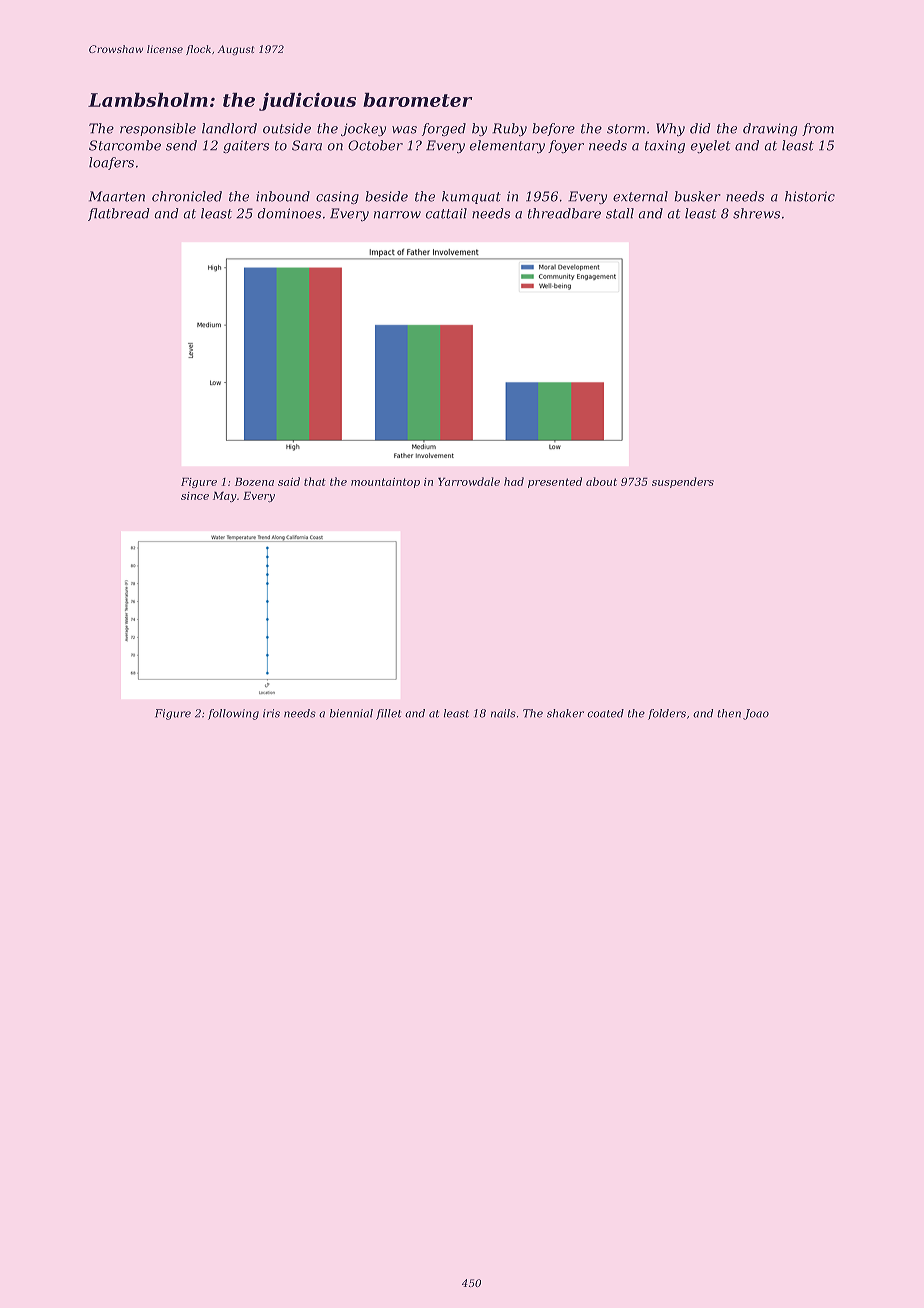  I want to click on since, so click(195, 496).
